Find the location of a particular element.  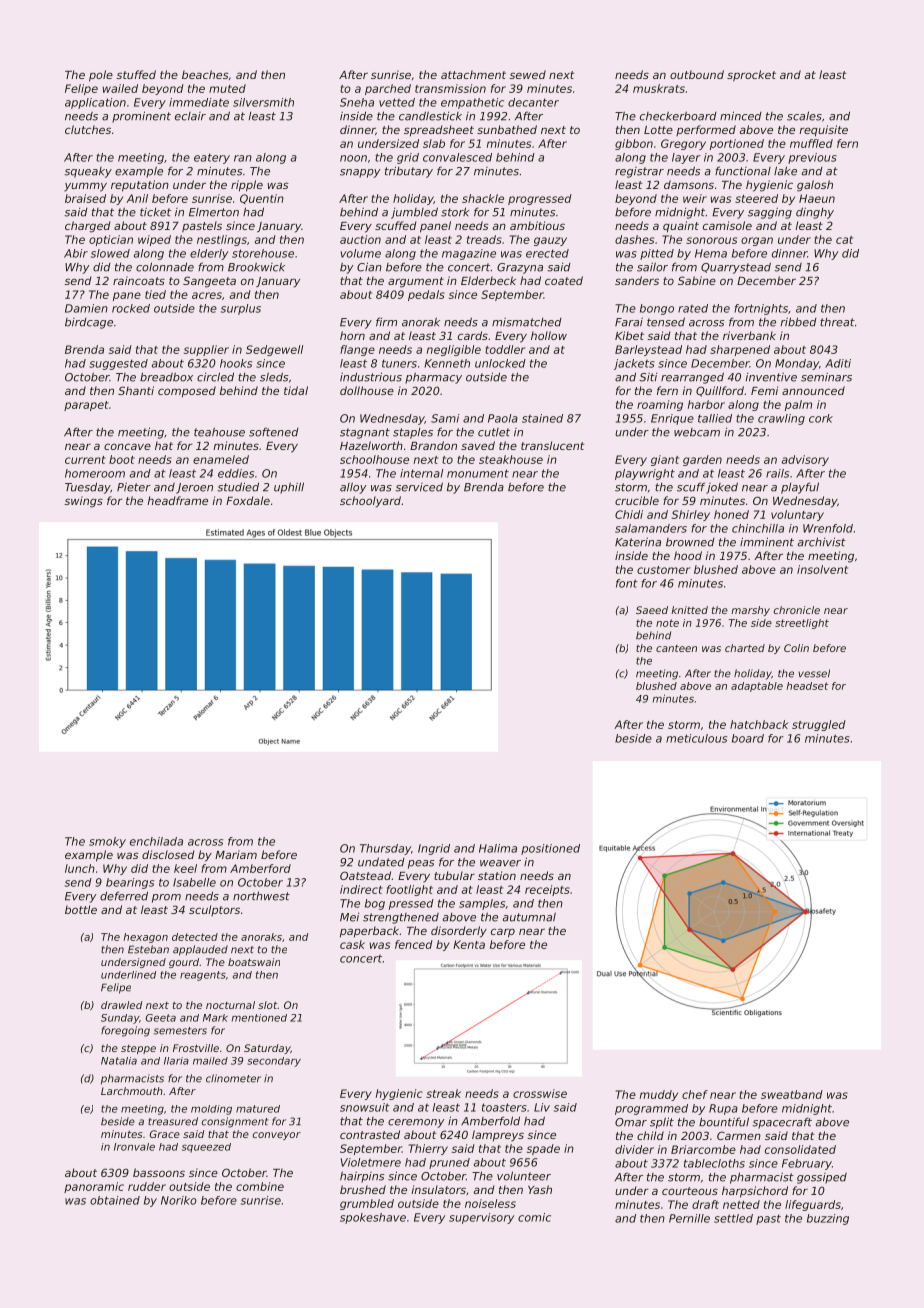

insolvent is located at coordinates (822, 569).
